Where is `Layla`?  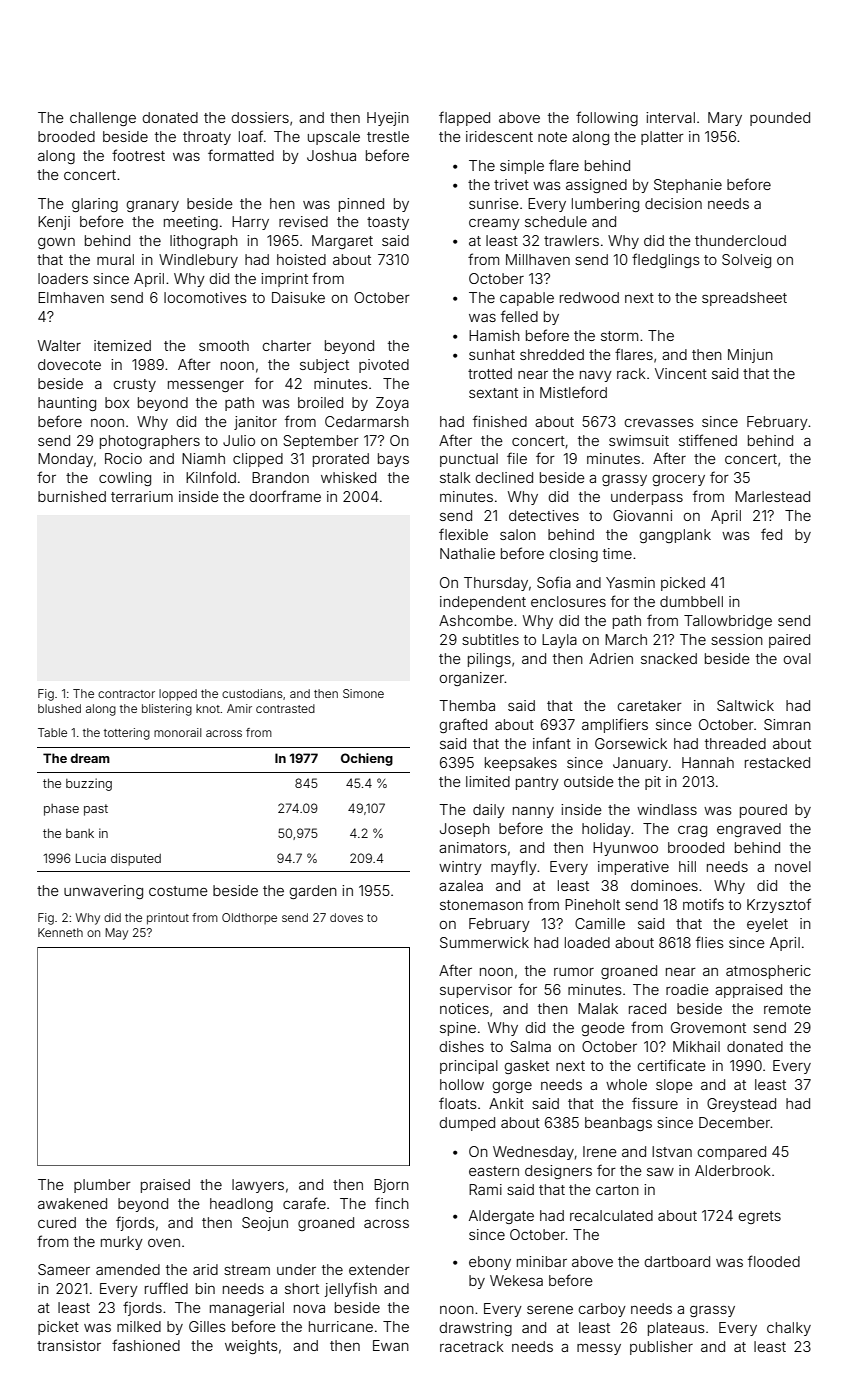
Layla is located at coordinates (559, 641).
